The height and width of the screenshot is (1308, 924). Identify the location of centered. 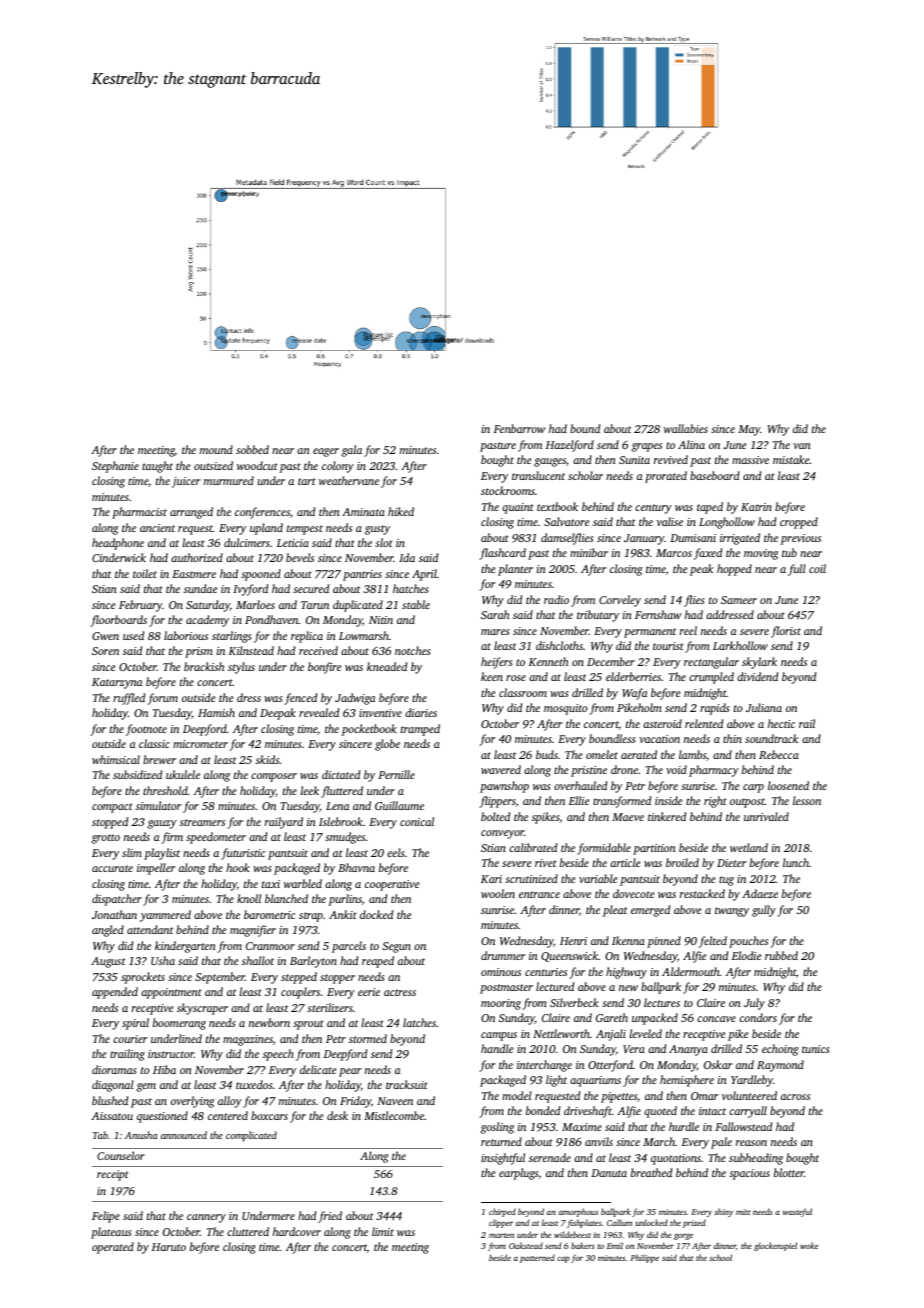
(228, 1115).
